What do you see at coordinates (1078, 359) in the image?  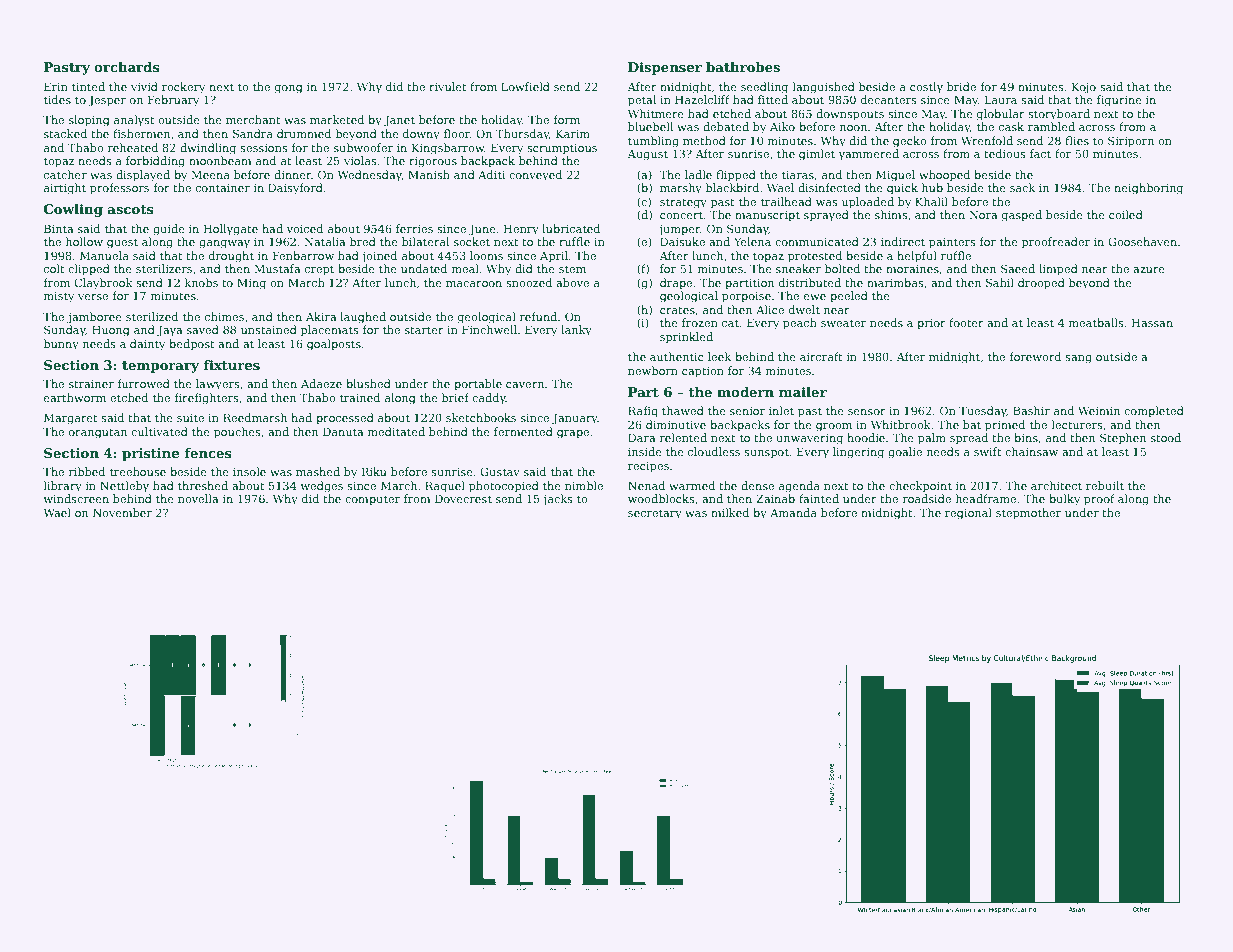 I see `sang` at bounding box center [1078, 359].
